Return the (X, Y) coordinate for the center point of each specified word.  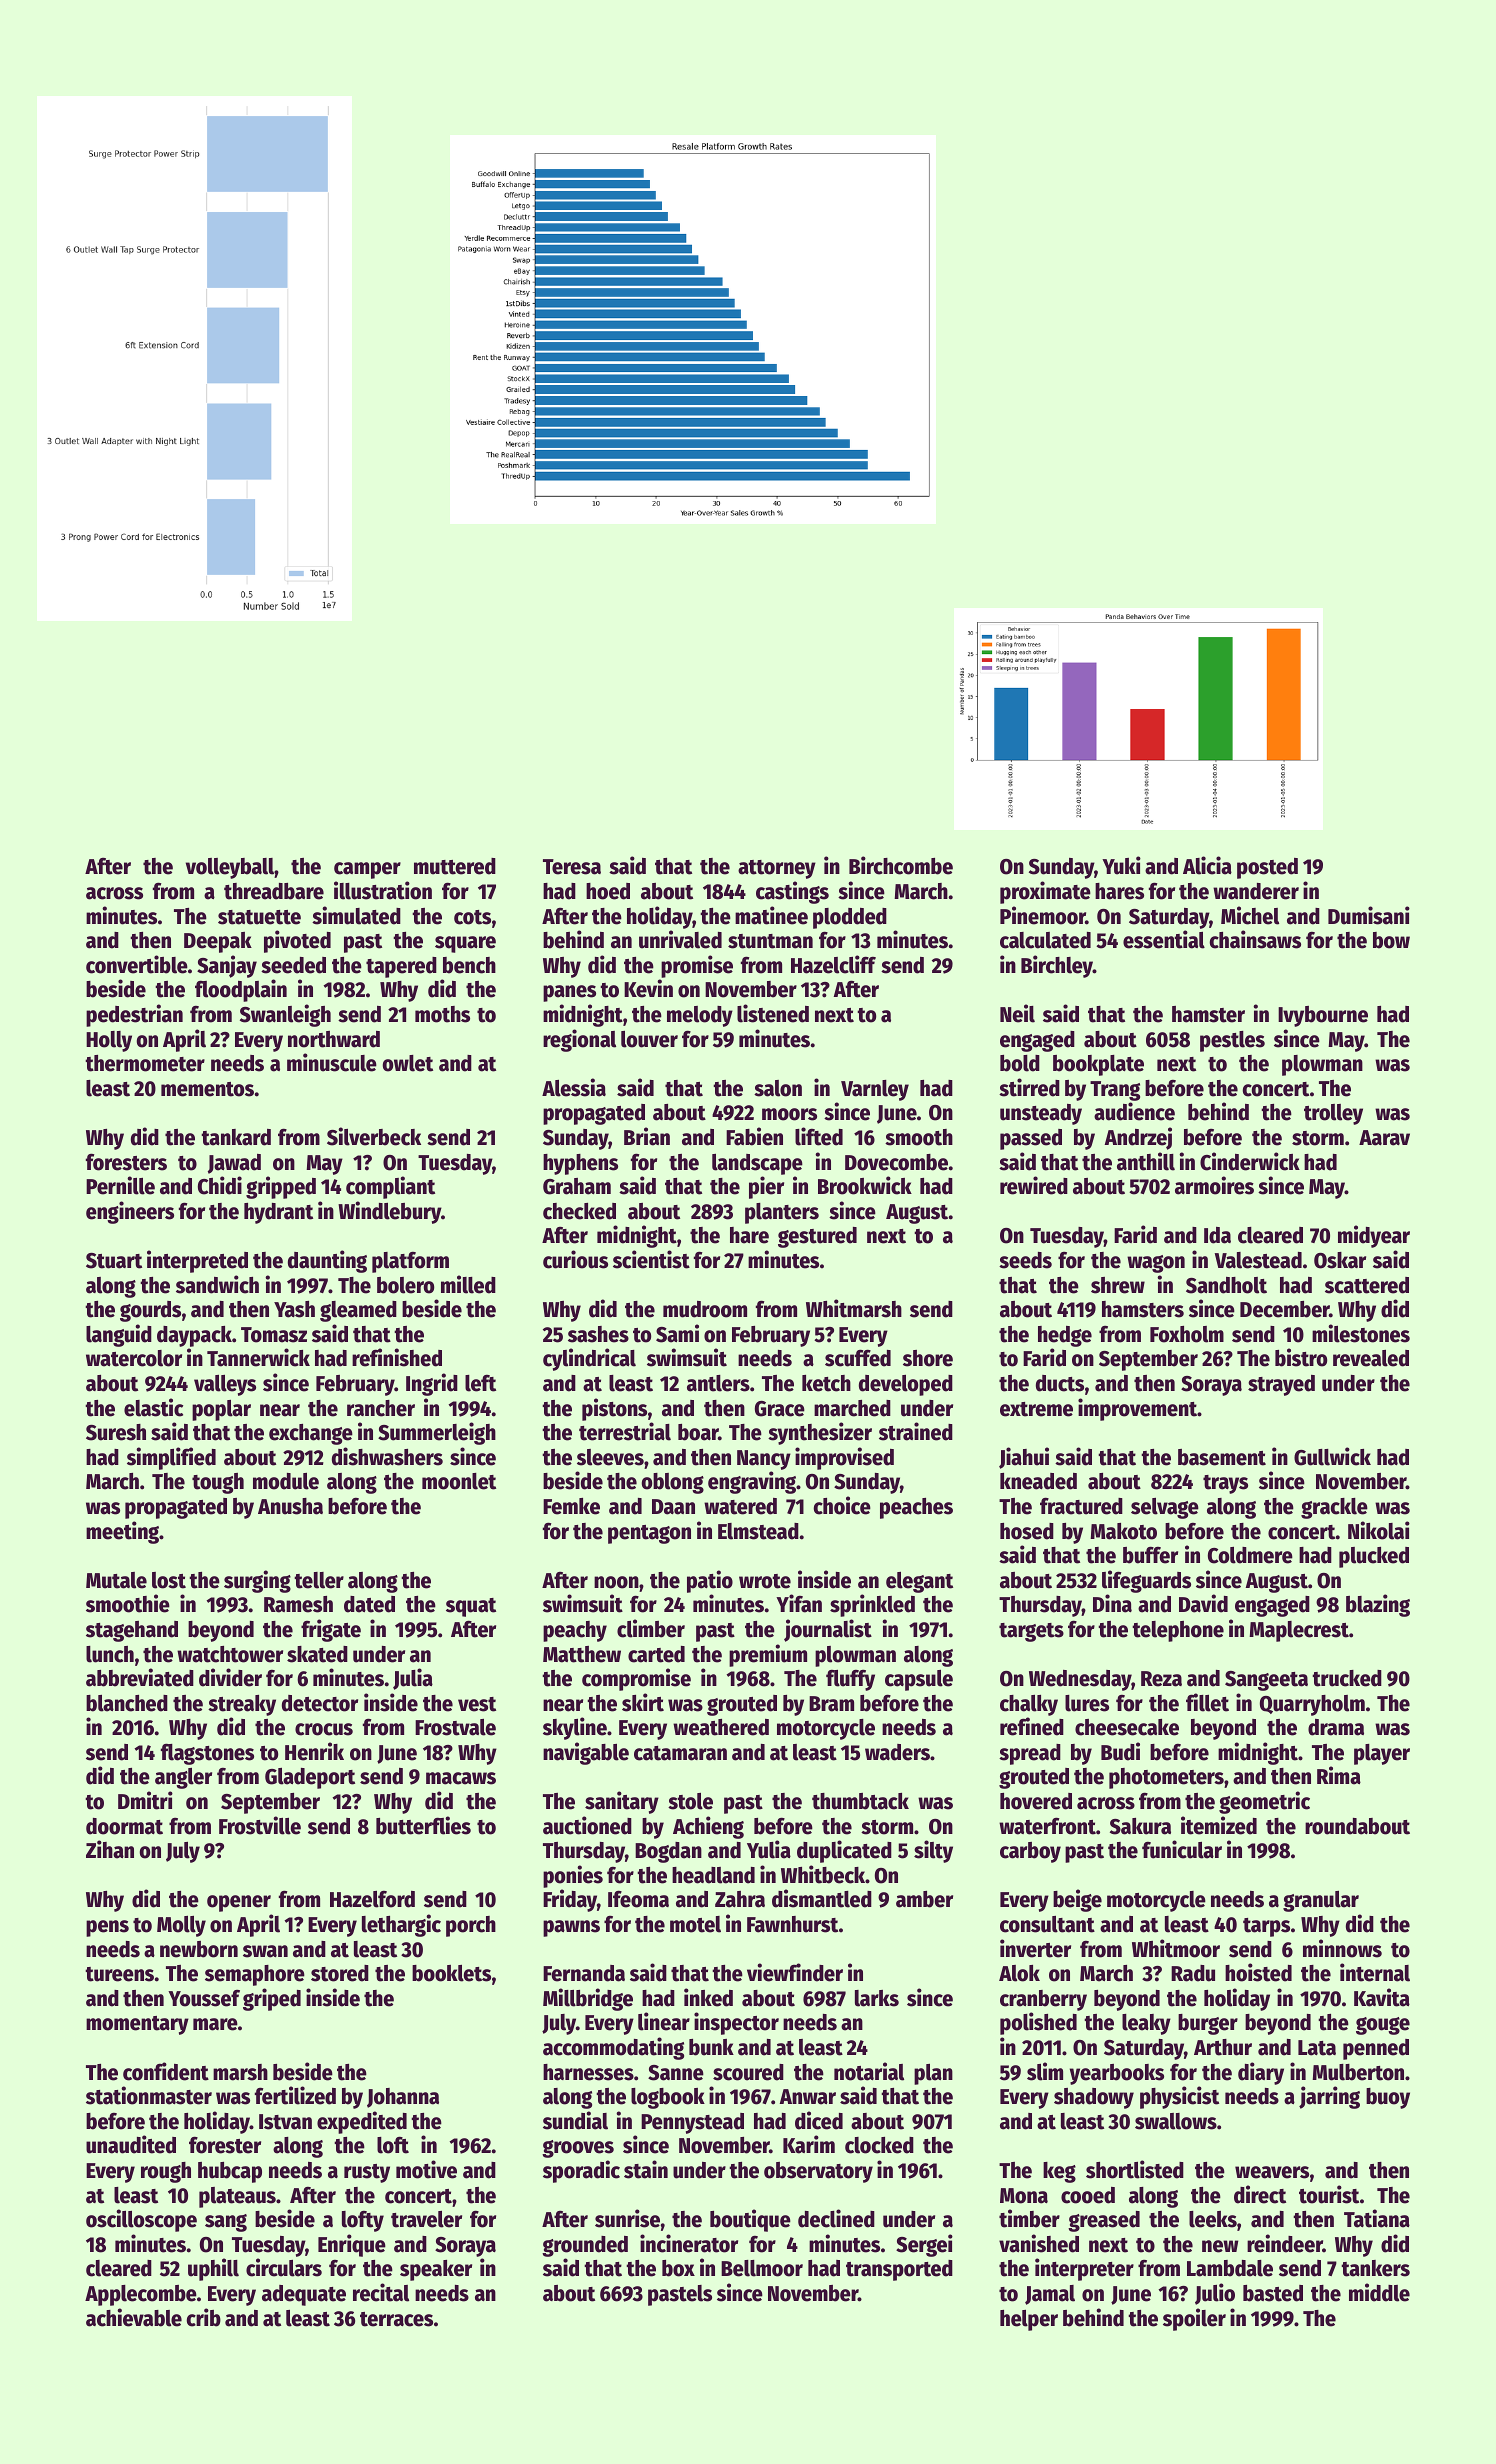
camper (367, 870)
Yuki (1121, 865)
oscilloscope (141, 2220)
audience (1134, 1111)
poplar (221, 1410)
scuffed (858, 1358)
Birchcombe (901, 865)
